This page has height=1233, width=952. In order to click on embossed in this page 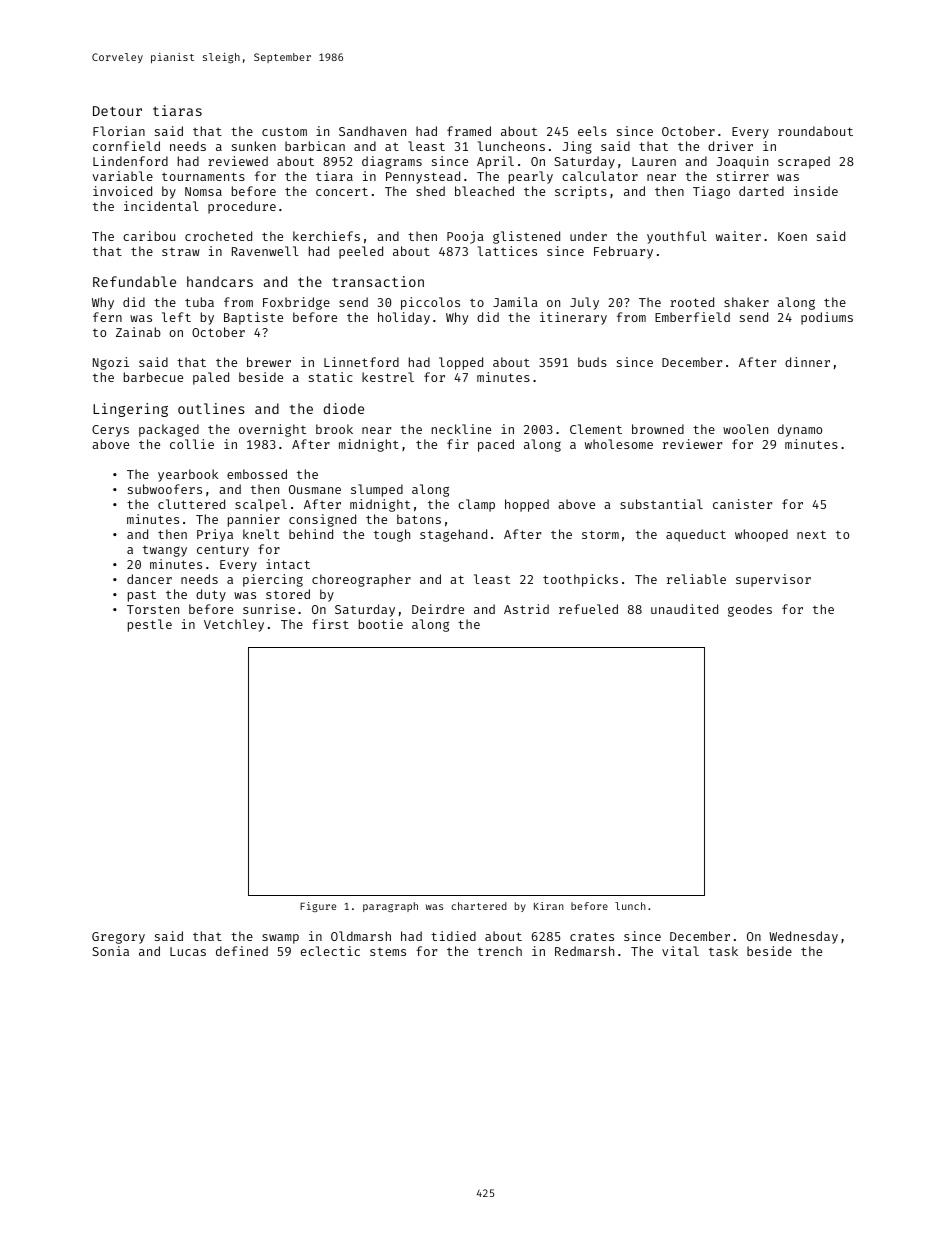, I will do `click(257, 474)`.
